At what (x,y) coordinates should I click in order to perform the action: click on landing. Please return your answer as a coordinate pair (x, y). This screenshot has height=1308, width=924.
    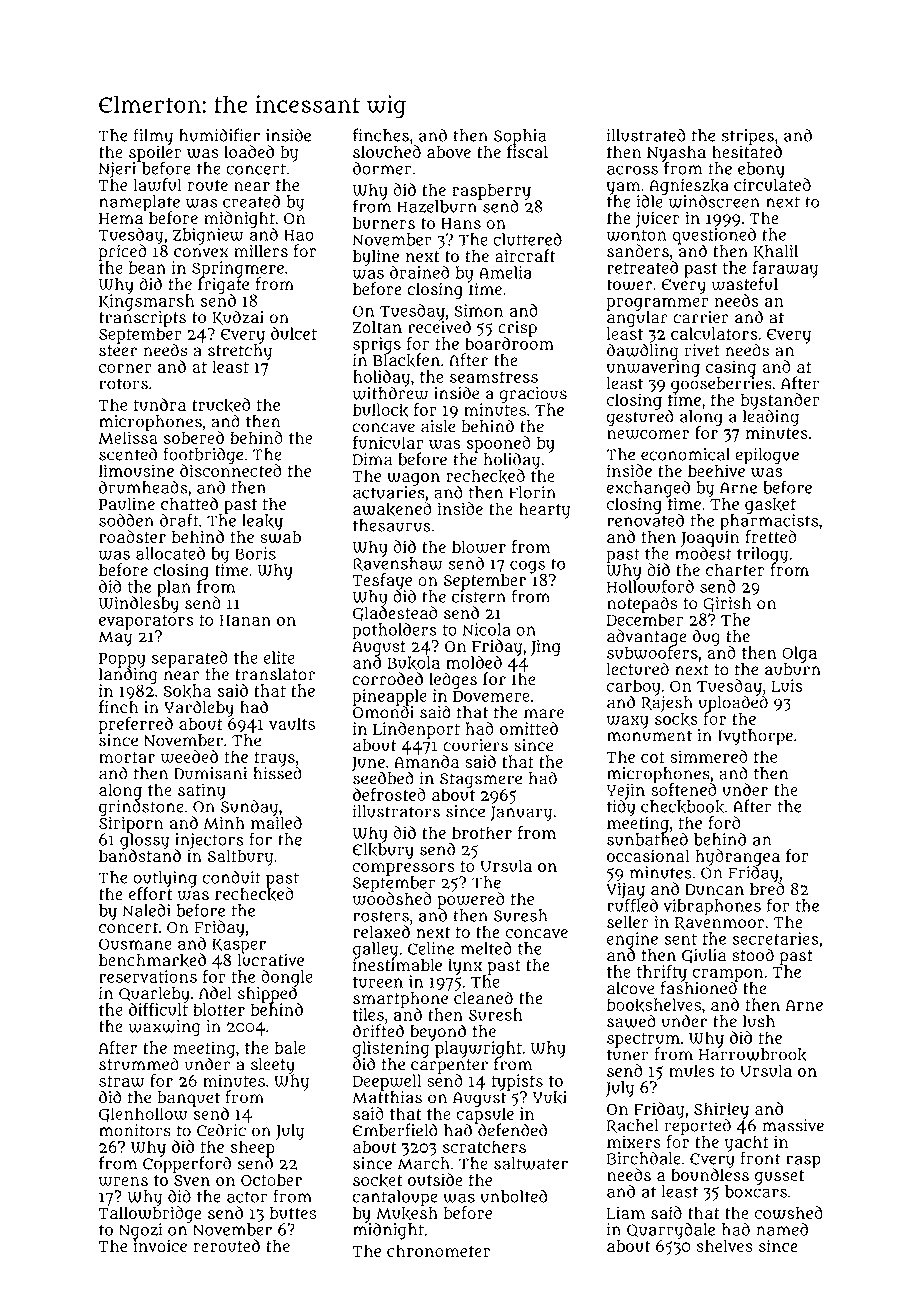
    Looking at the image, I should click on (128, 676).
